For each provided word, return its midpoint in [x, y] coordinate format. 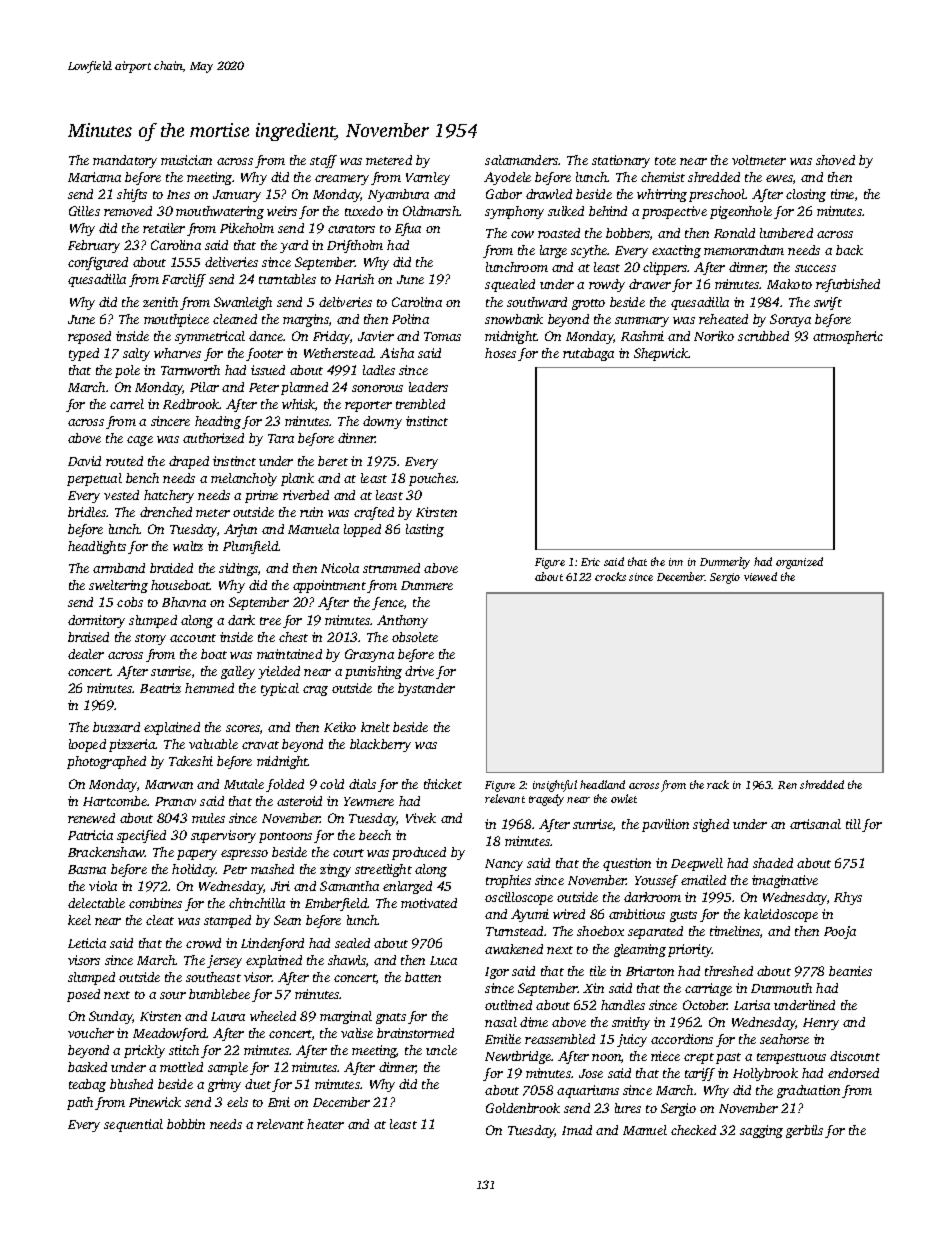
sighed [711, 825]
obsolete [415, 637]
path [80, 1103]
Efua [408, 229]
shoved [835, 160]
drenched [166, 512]
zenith [160, 302]
